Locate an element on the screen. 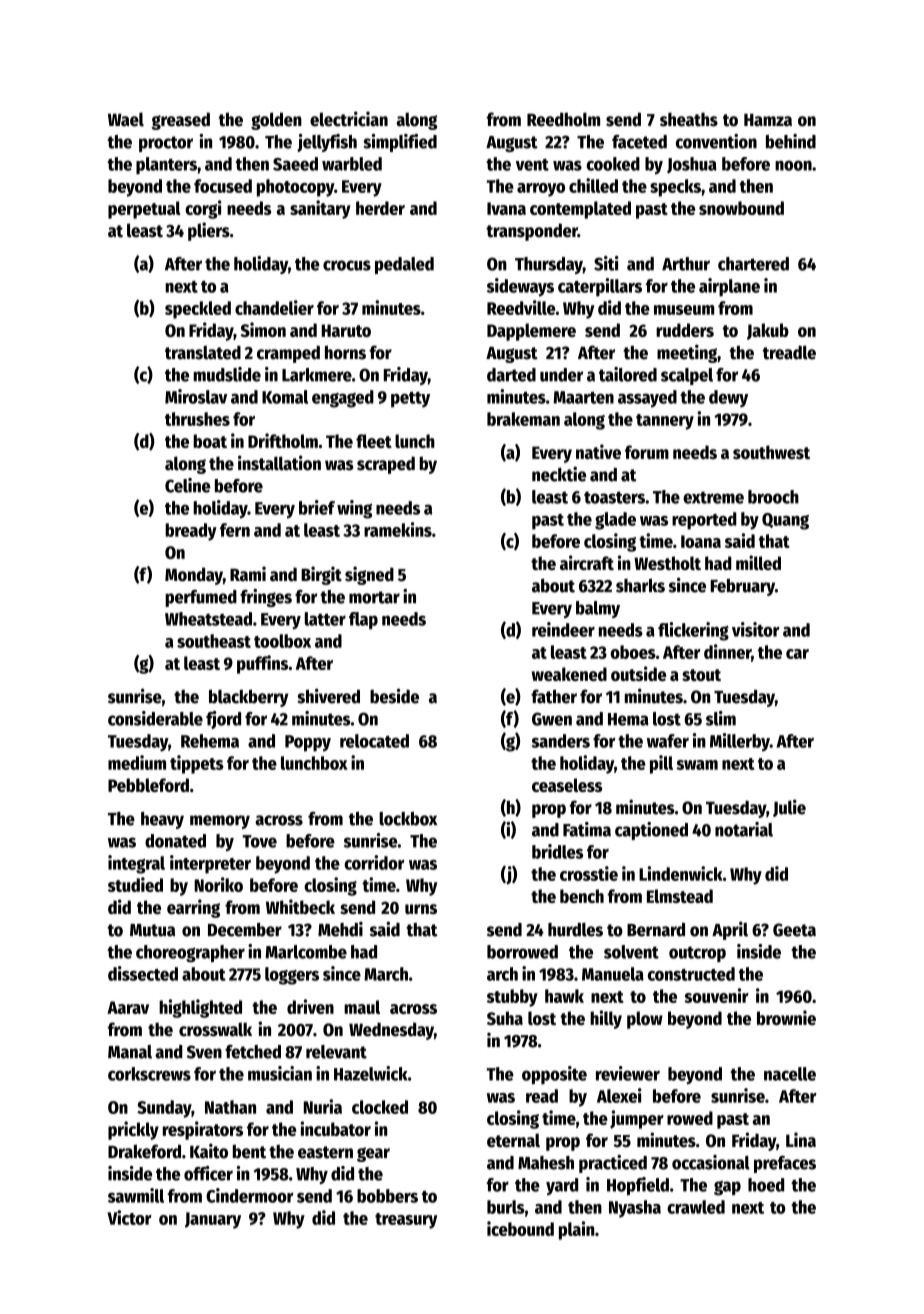 Image resolution: width=924 pixels, height=1314 pixels. brownie is located at coordinates (786, 1017).
